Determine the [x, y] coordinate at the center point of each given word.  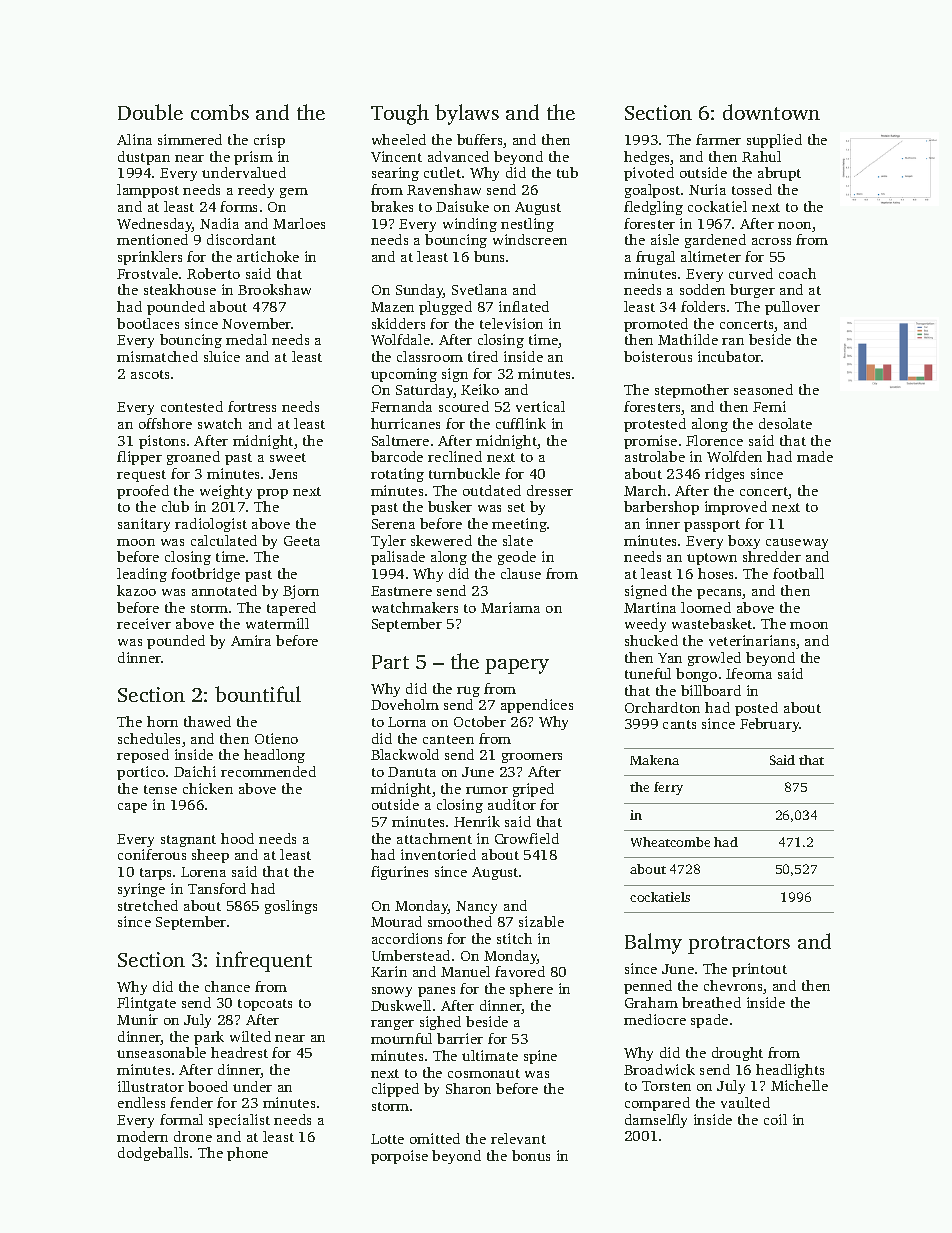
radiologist [211, 525]
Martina [650, 607]
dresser [550, 490]
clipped [395, 1090]
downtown [771, 112]
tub [567, 172]
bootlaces [148, 323]
